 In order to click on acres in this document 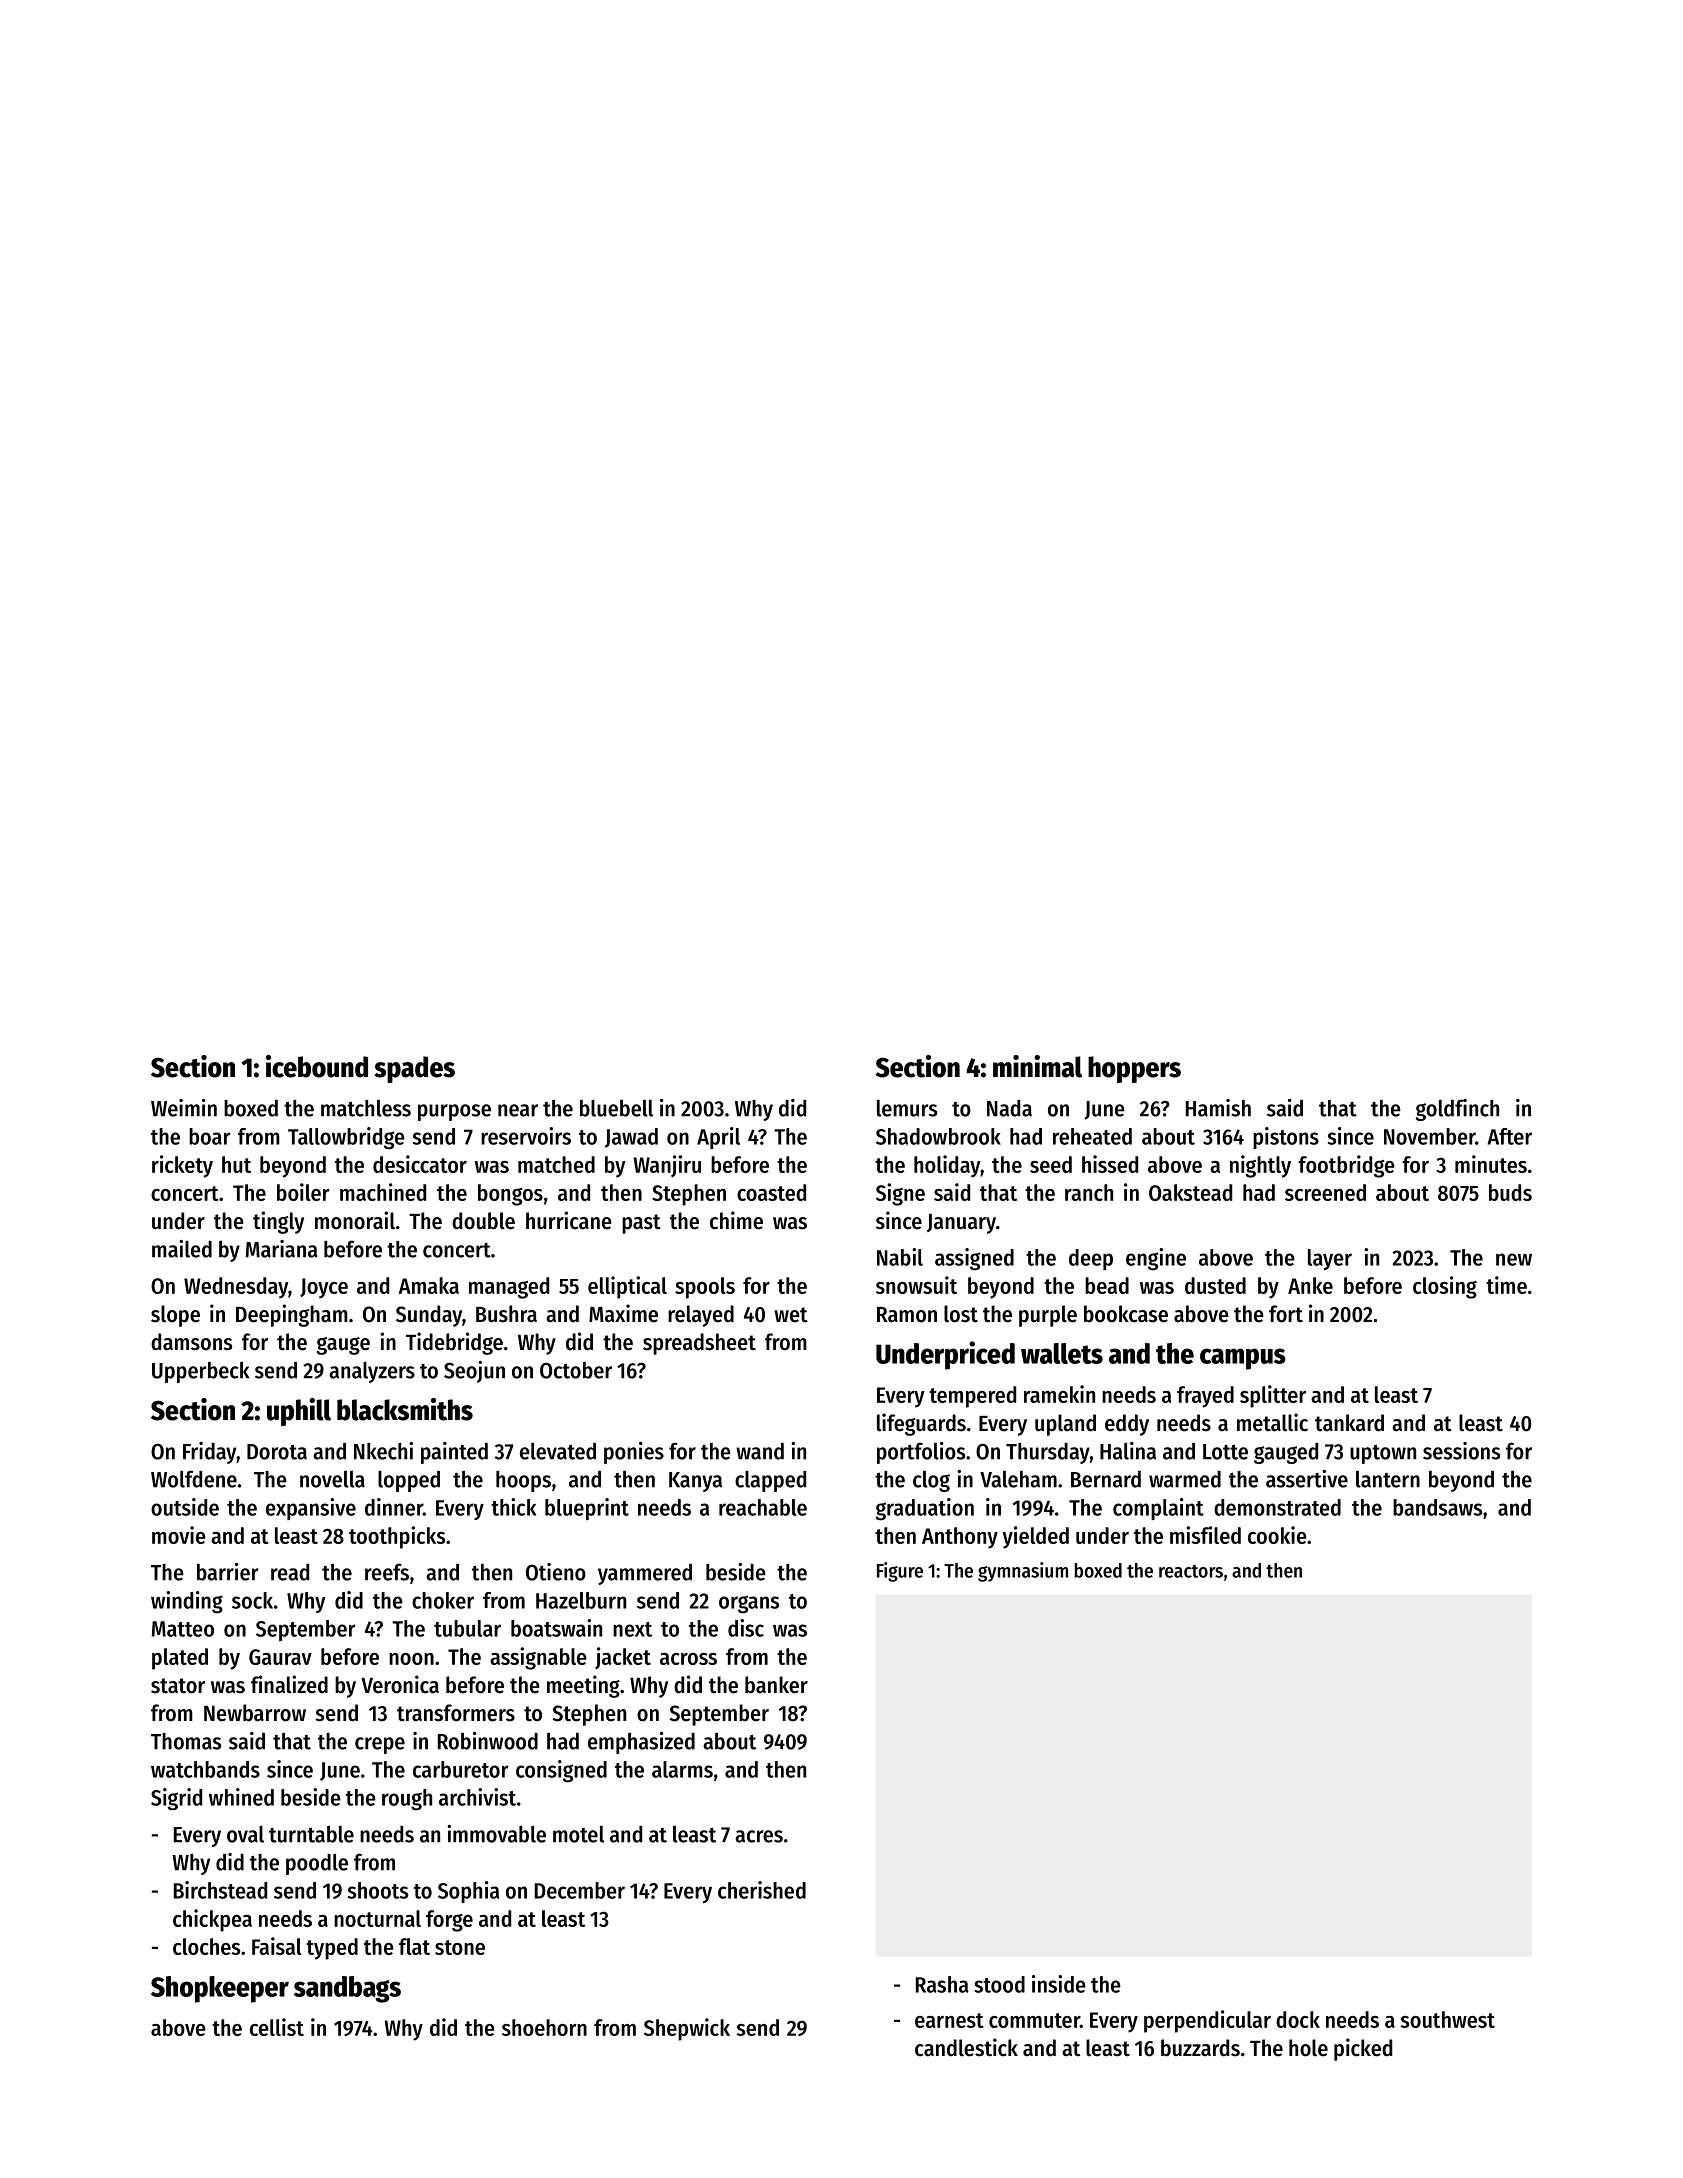, I will do `click(759, 1836)`.
